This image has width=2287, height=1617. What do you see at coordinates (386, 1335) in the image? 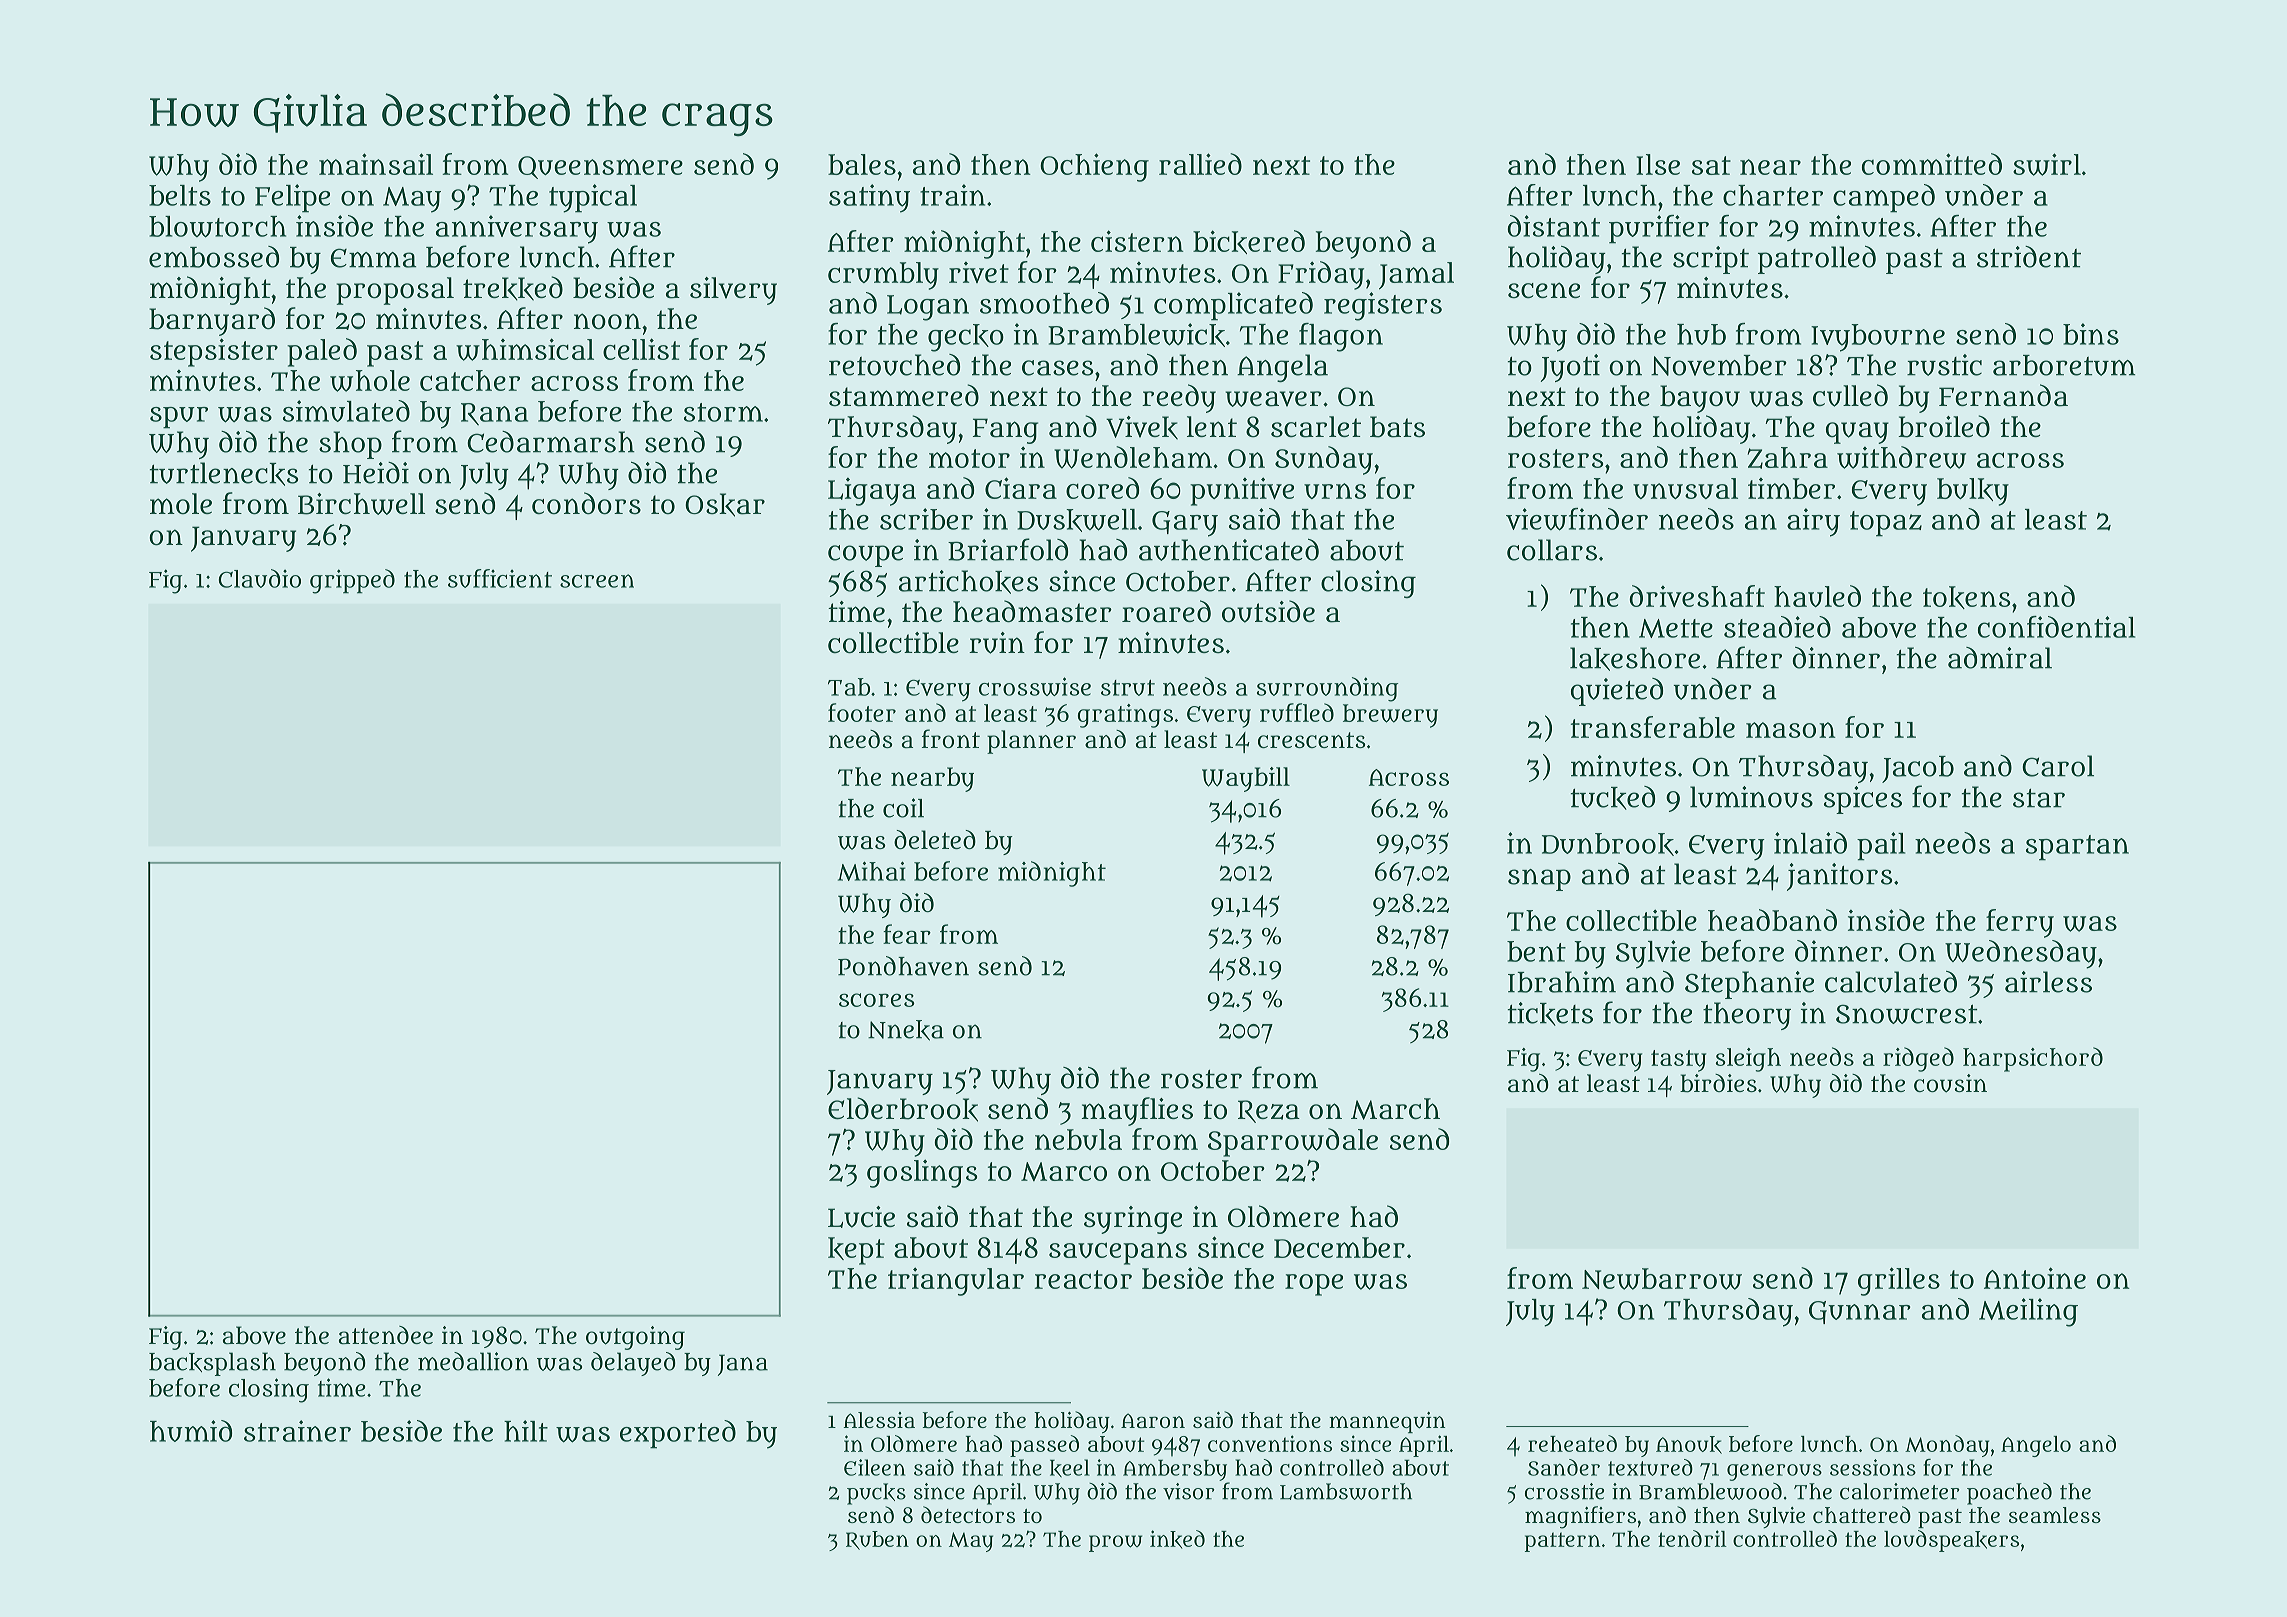
I see `attendee` at bounding box center [386, 1335].
